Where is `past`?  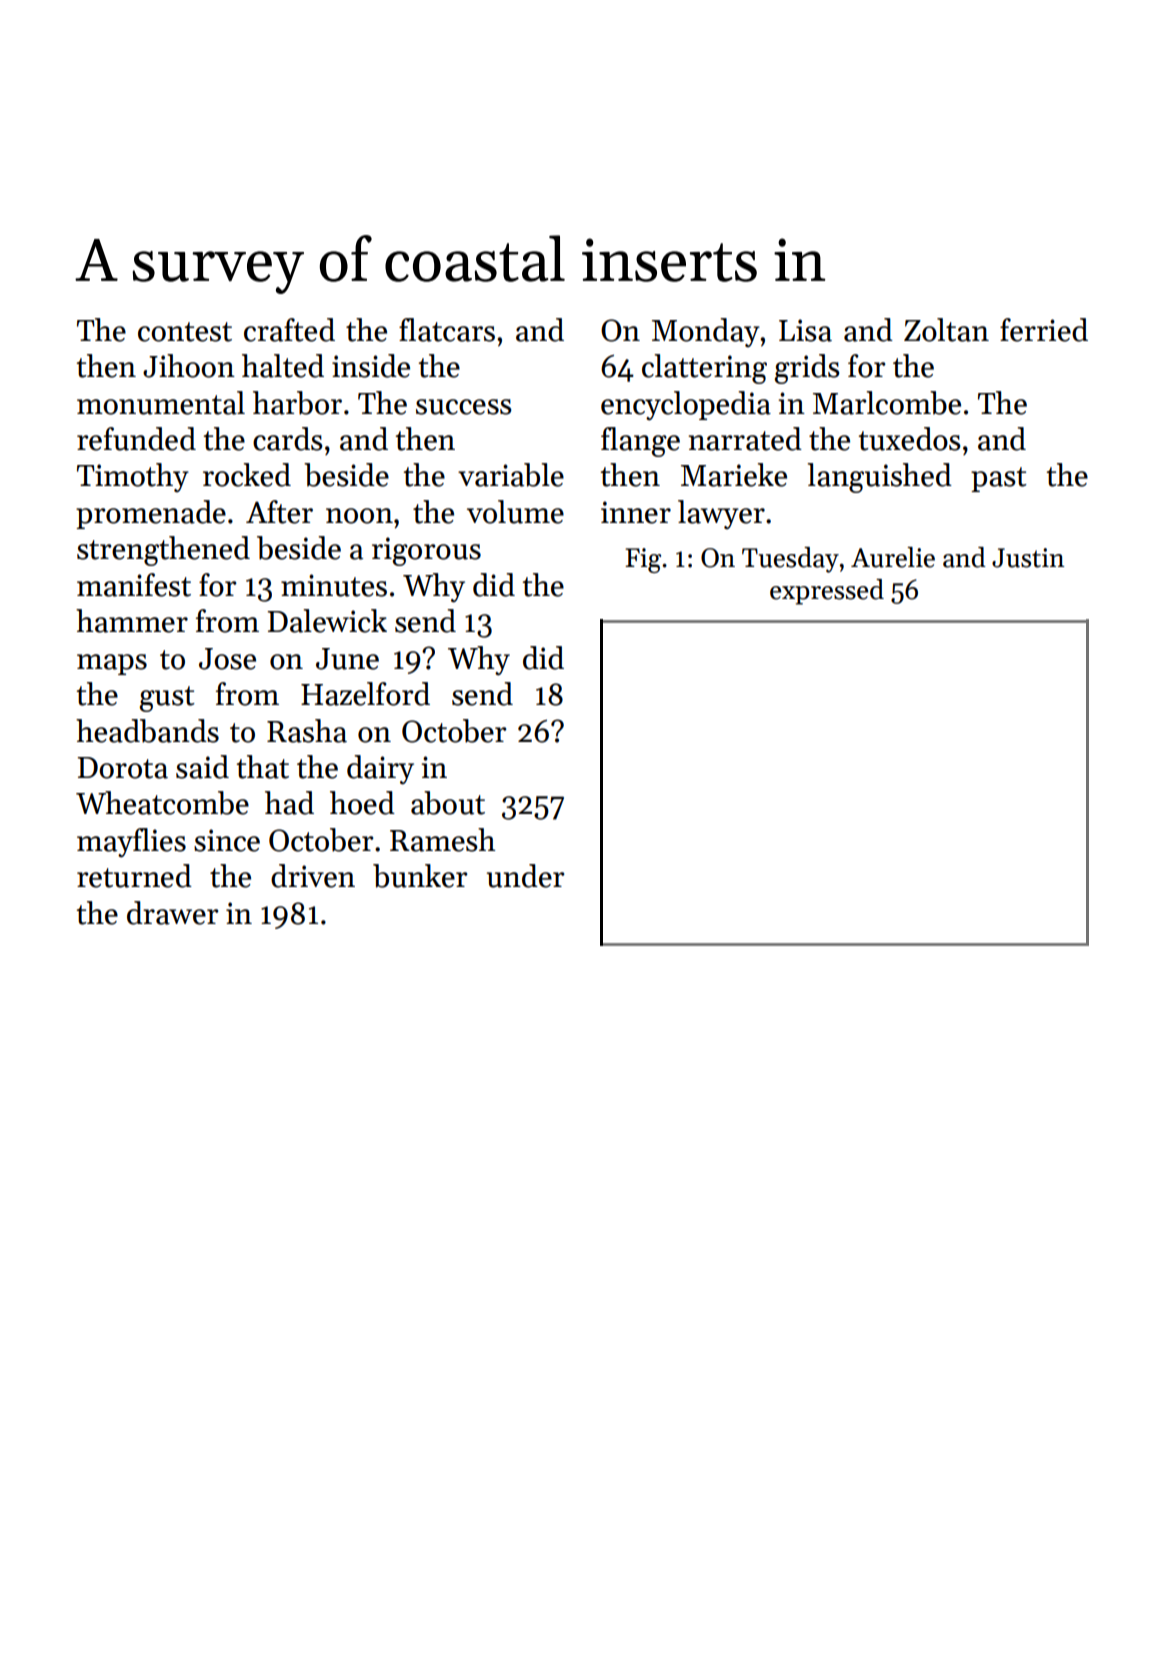 past is located at coordinates (999, 479).
